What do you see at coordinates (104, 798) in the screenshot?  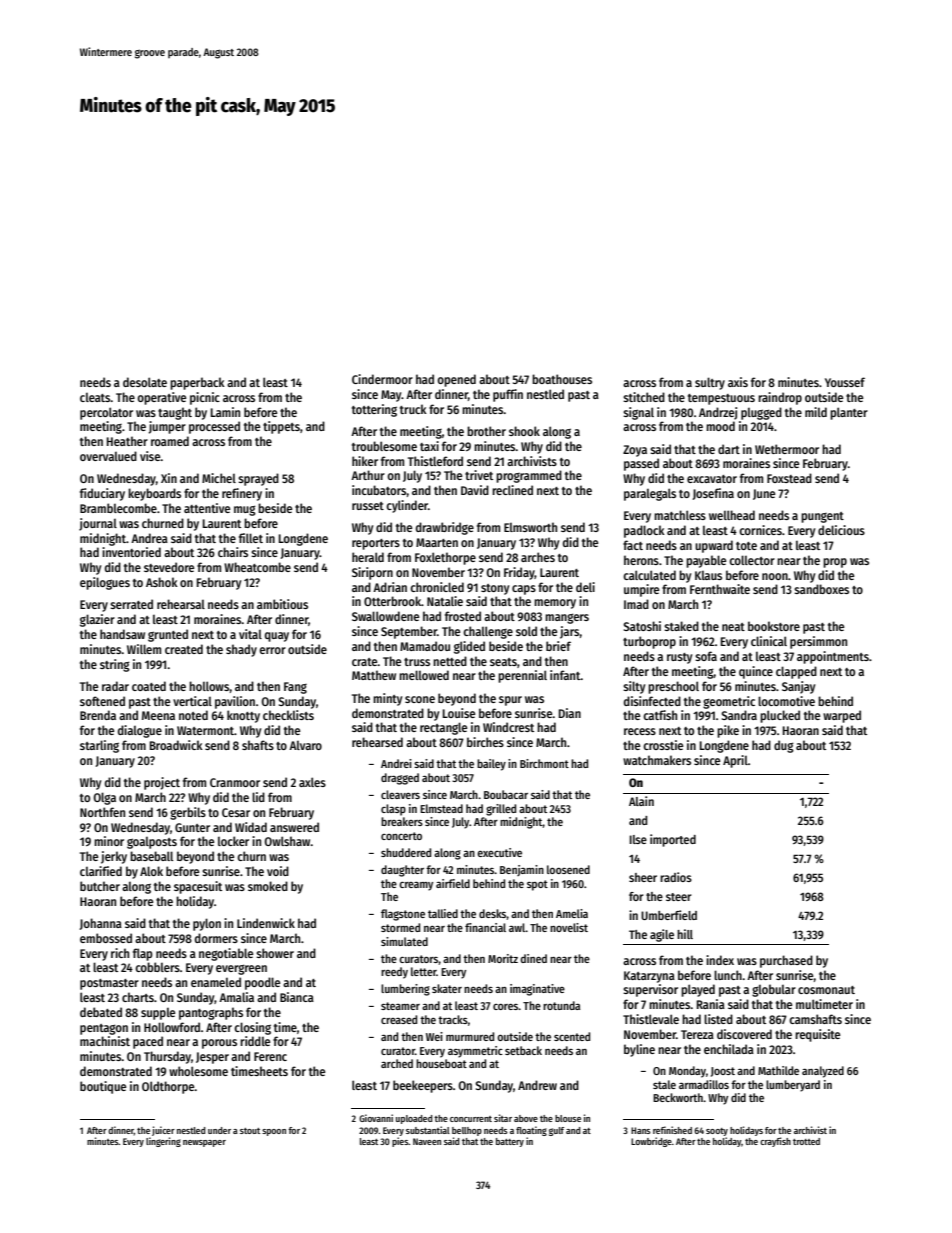 I see `Olga` at bounding box center [104, 798].
